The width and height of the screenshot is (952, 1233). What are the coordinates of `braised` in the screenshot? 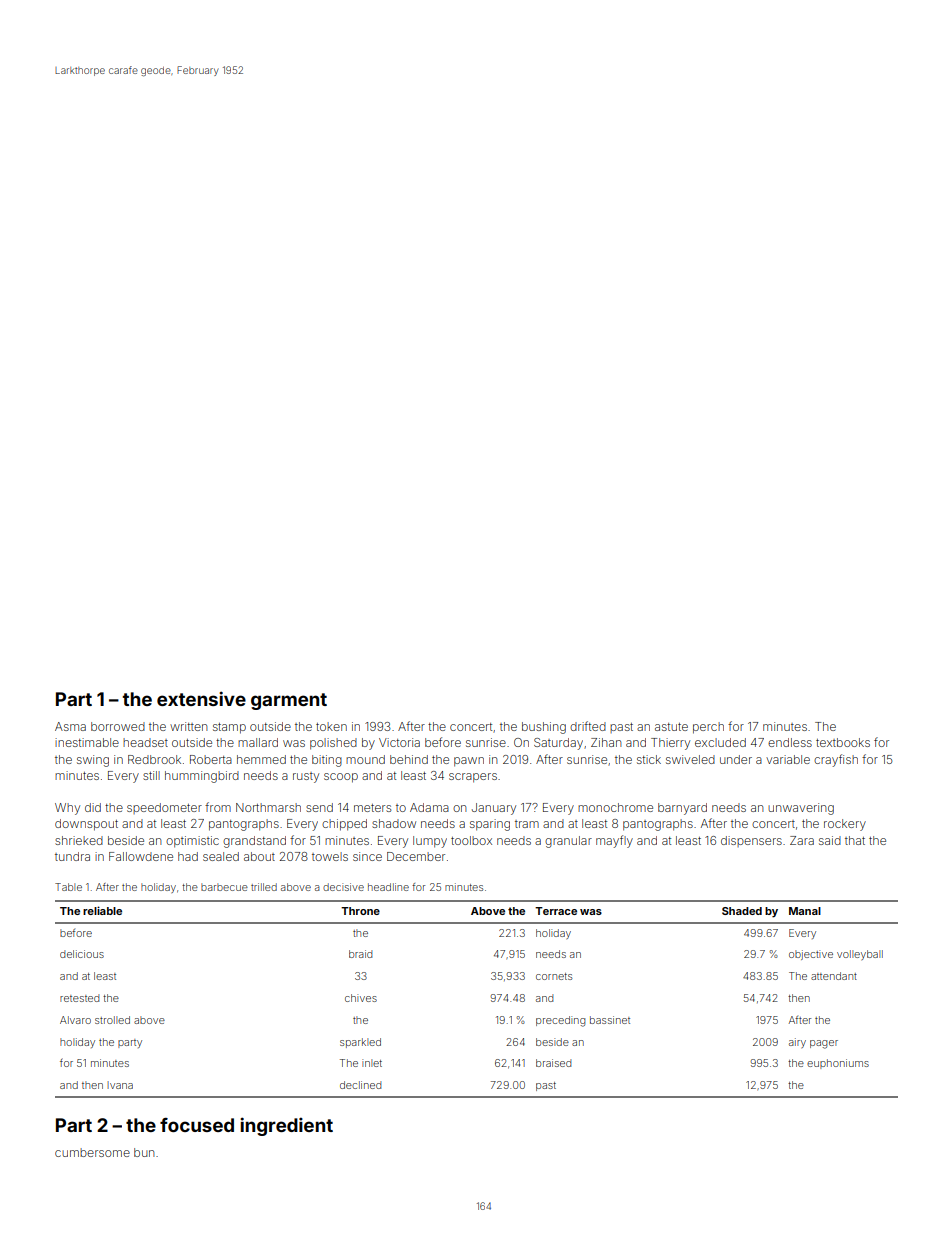 It's located at (553, 1063).
